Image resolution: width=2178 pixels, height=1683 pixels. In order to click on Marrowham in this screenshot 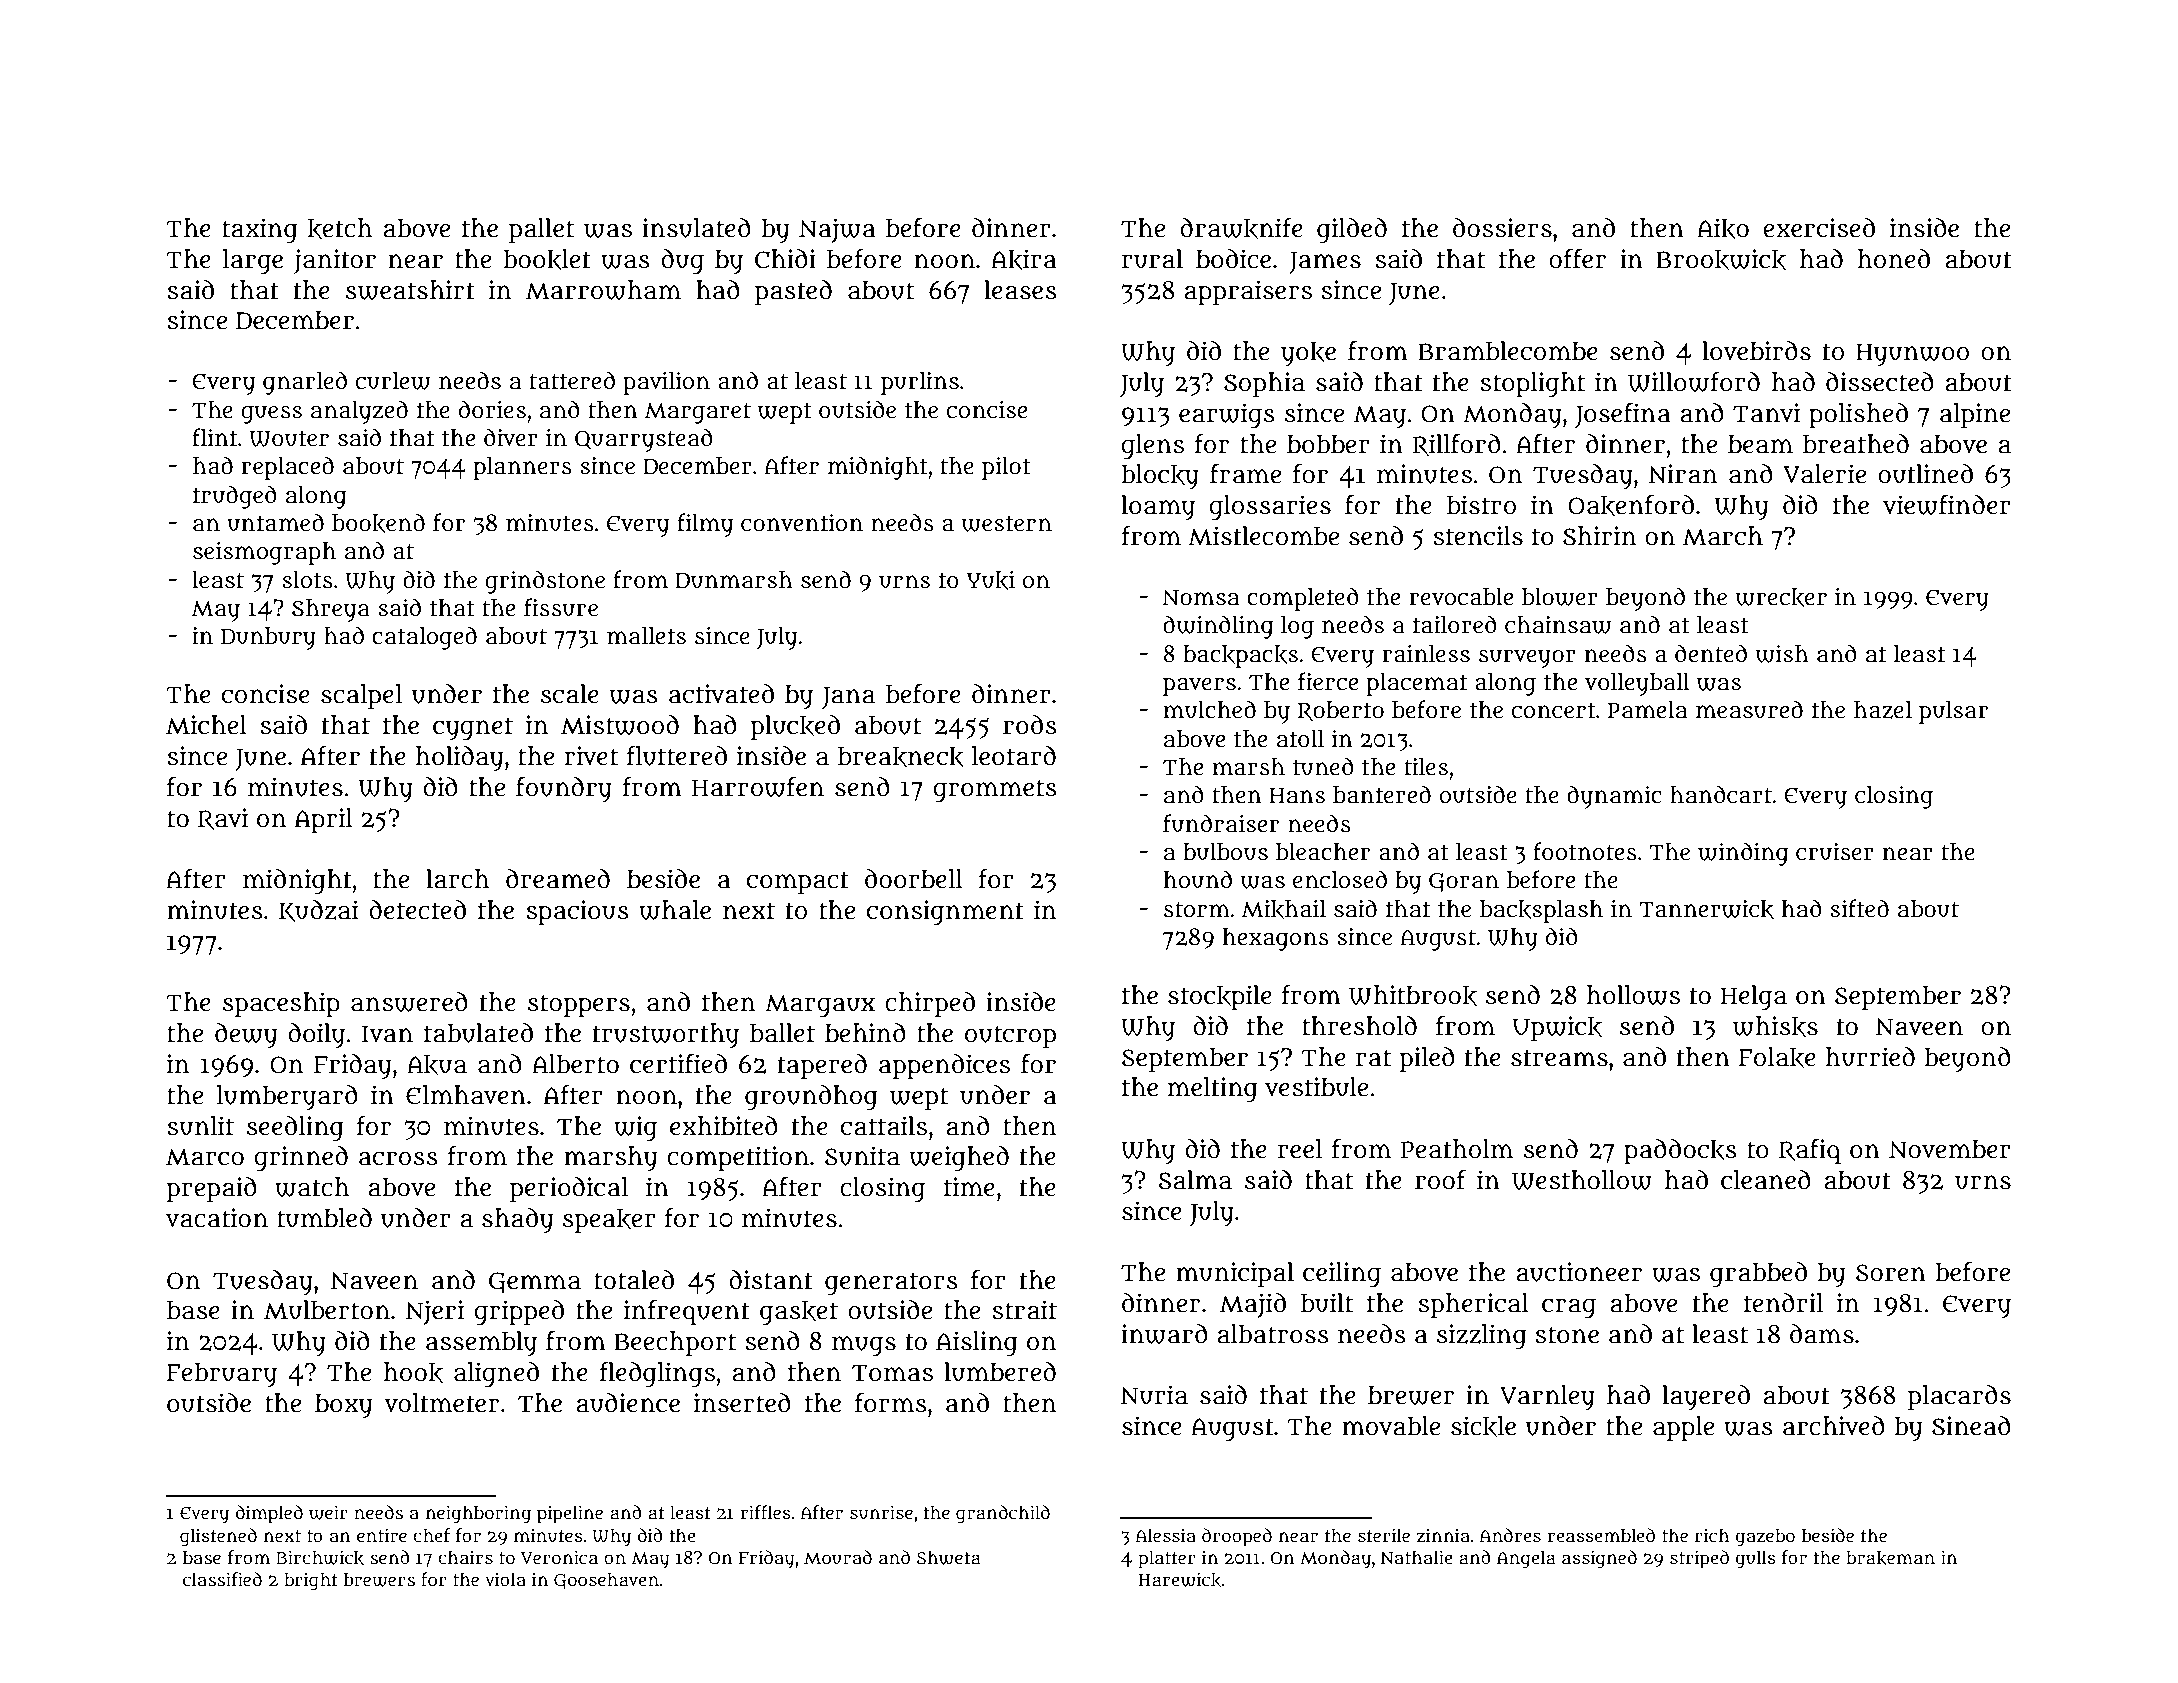, I will do `click(603, 290)`.
